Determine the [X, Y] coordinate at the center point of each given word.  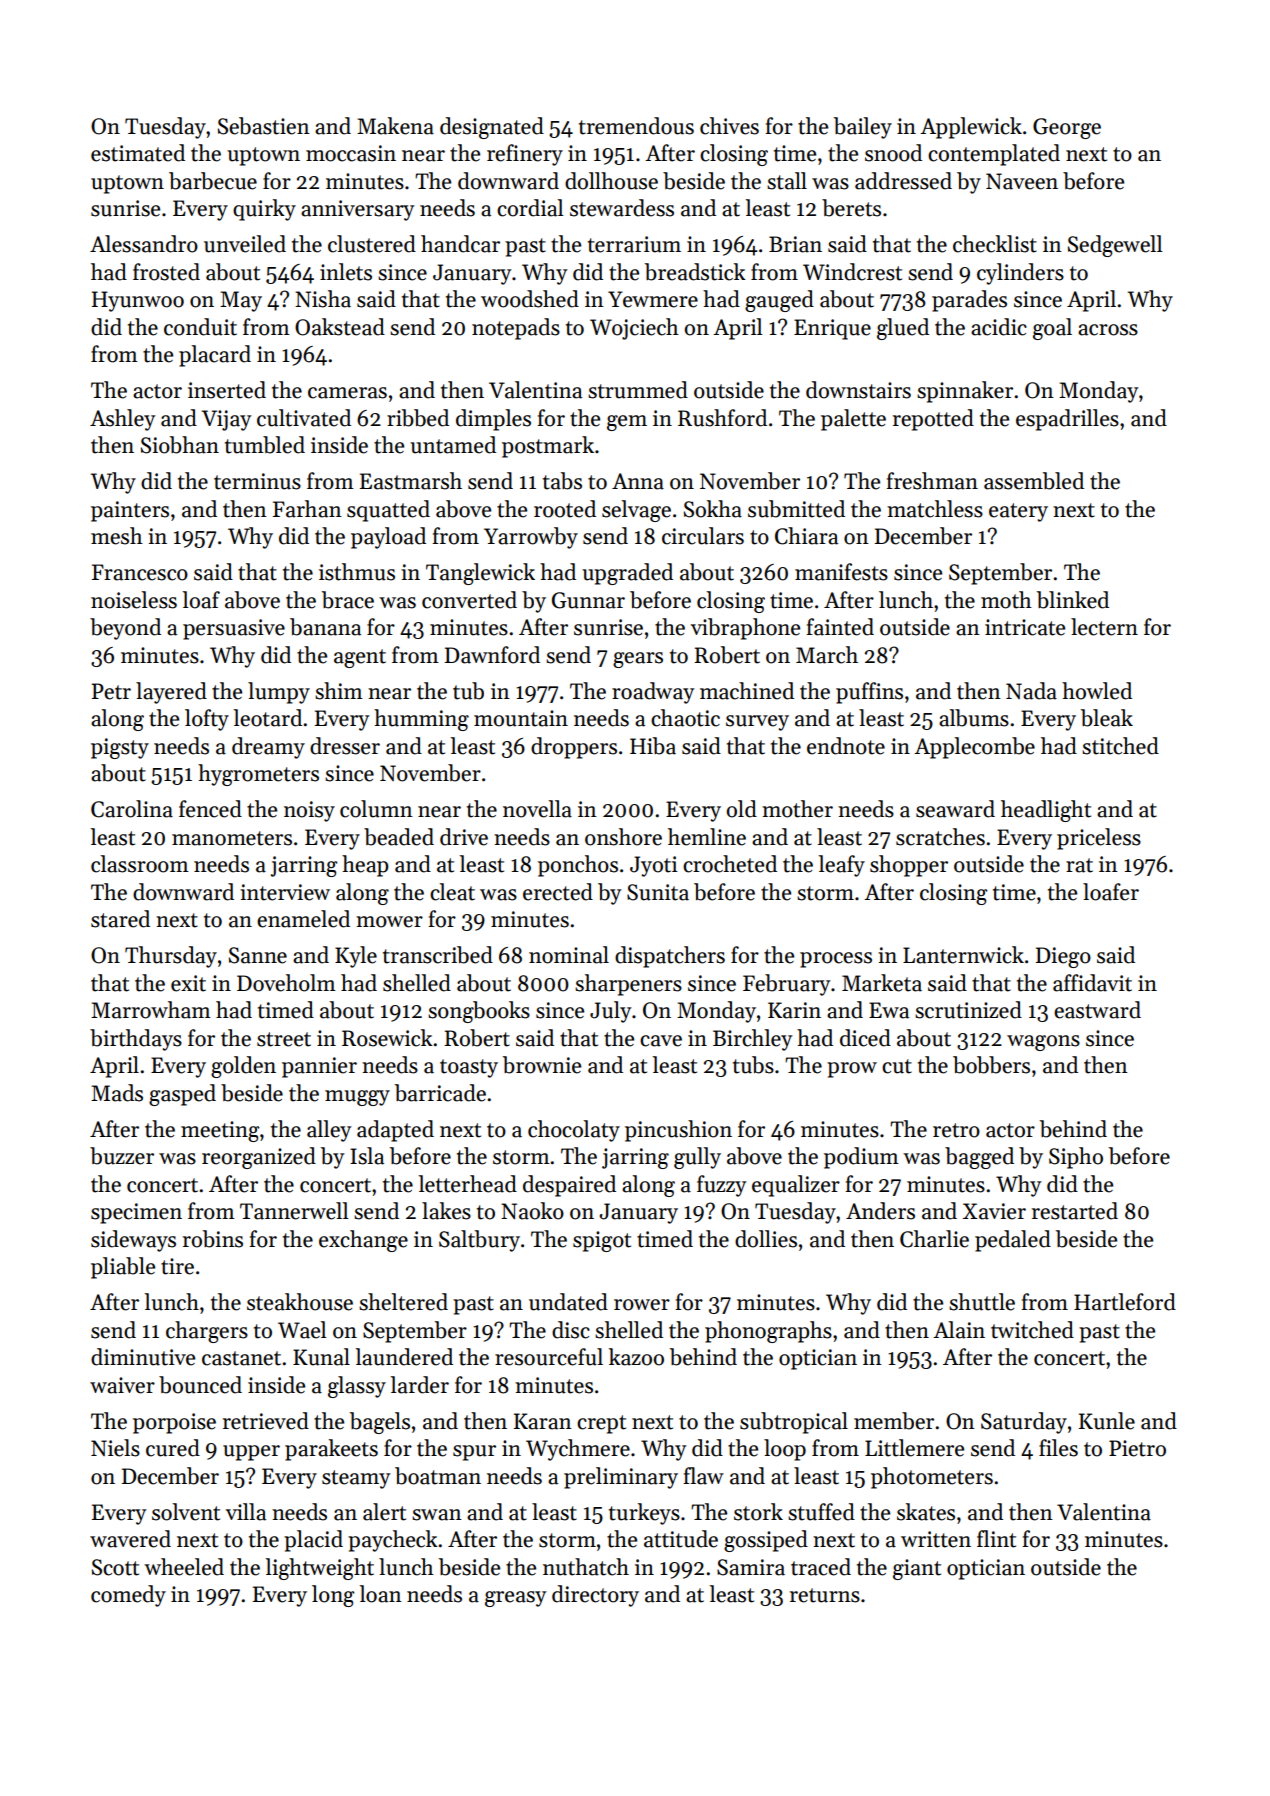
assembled [1034, 481]
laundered [404, 1357]
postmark [548, 447]
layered [171, 693]
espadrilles [1067, 420]
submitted [796, 509]
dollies [766, 1239]
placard [215, 356]
